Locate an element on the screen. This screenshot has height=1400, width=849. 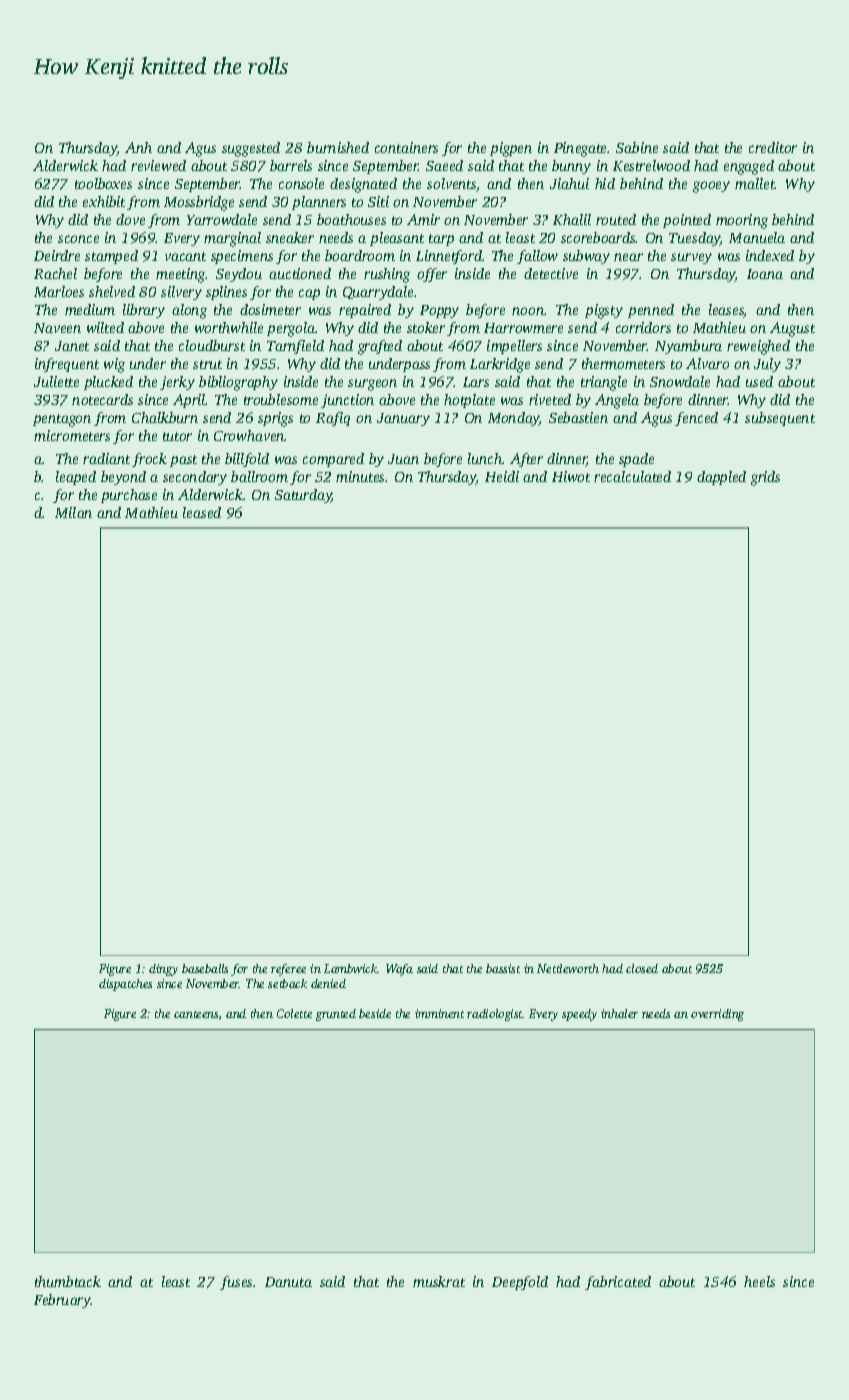
cloudburst is located at coordinates (212, 345).
